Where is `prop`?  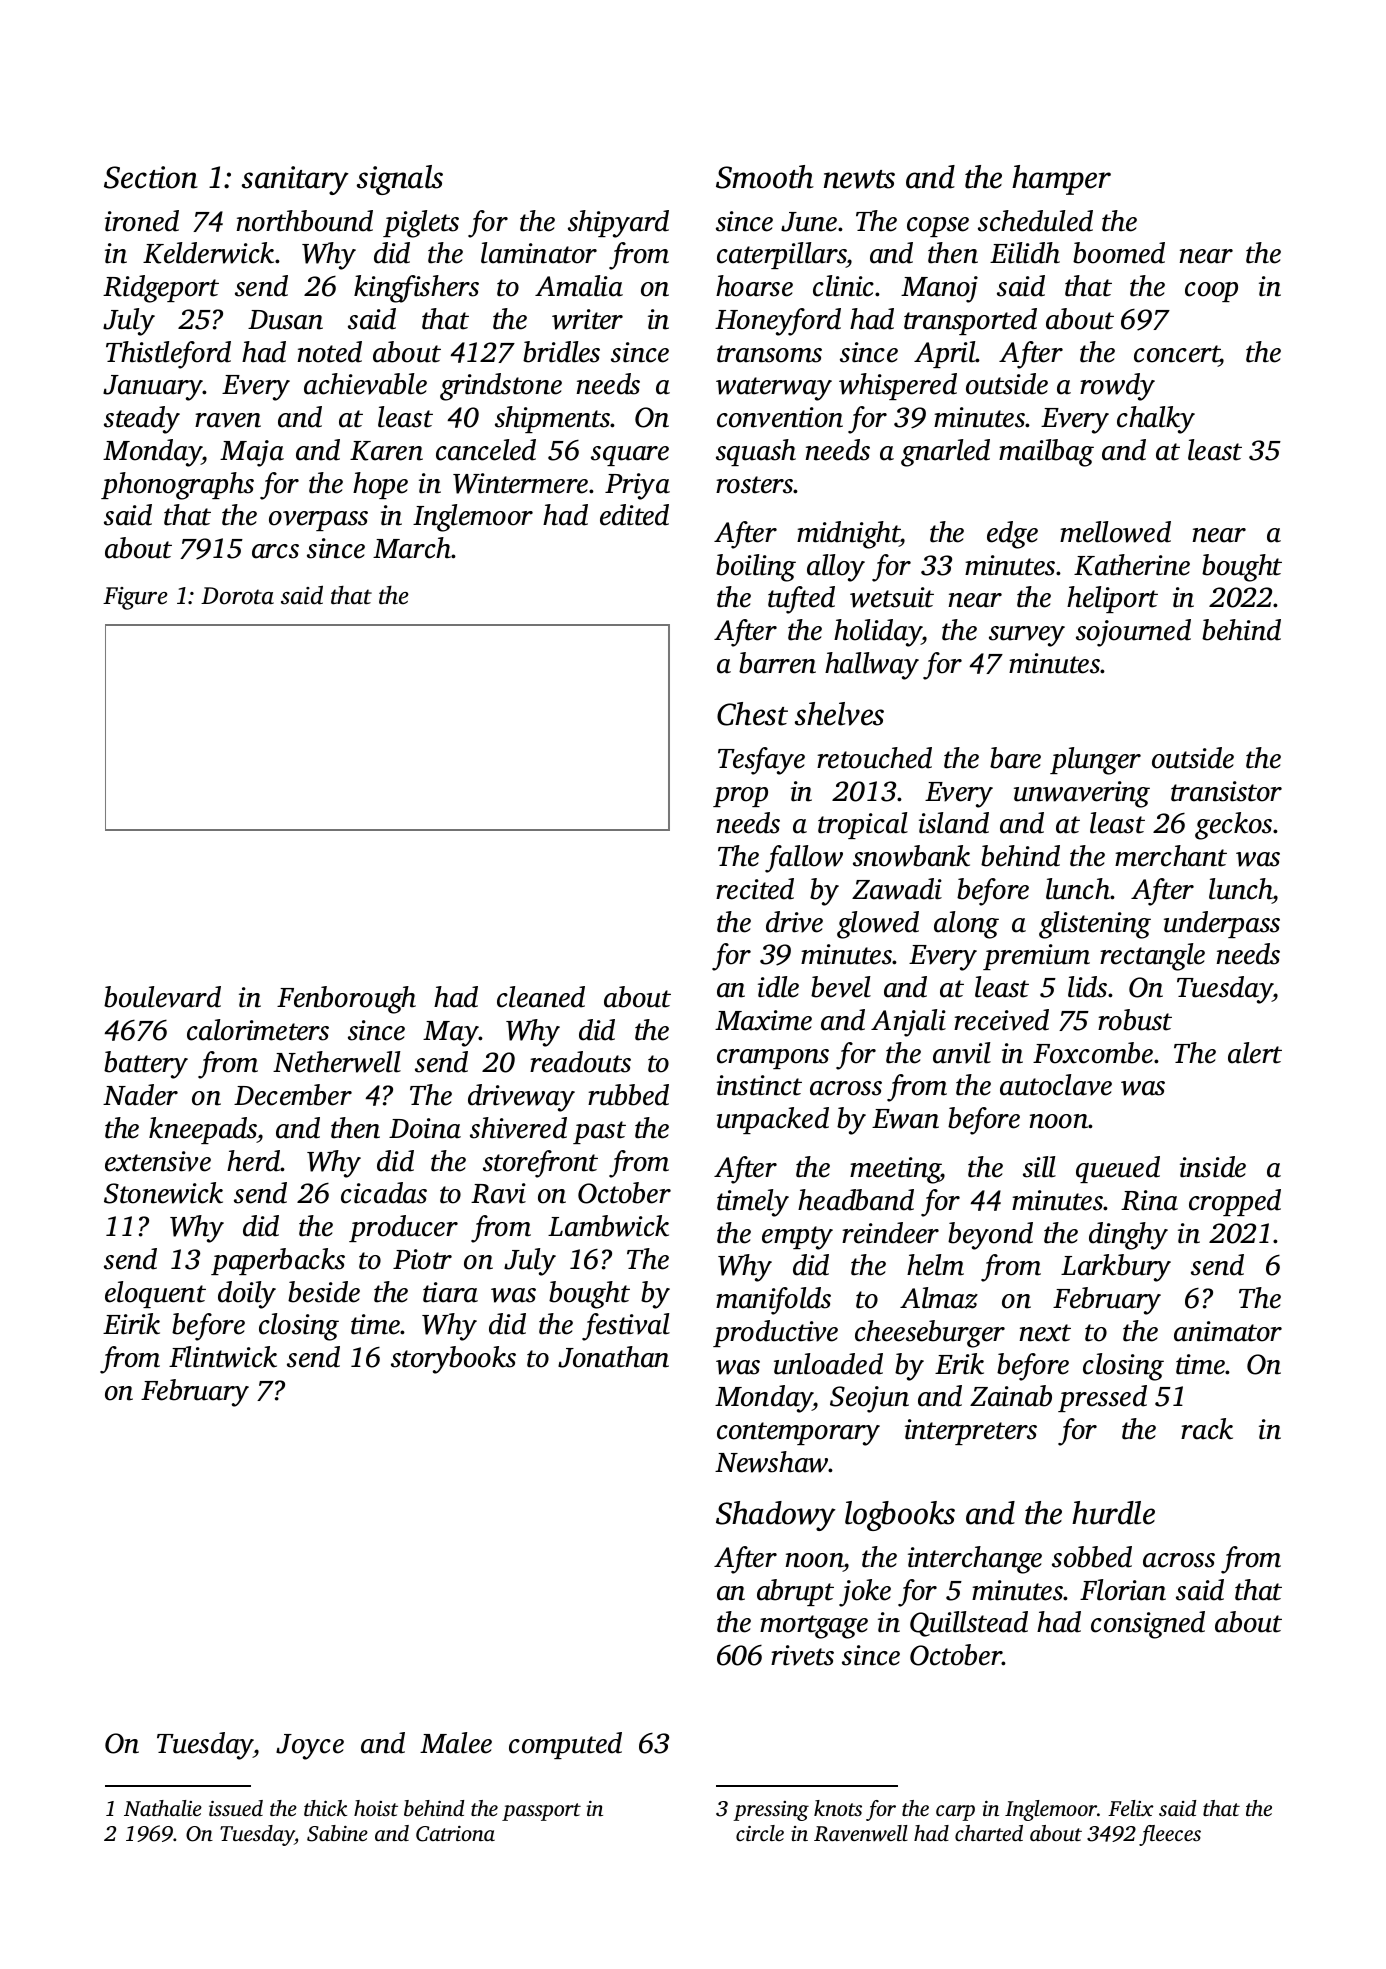 prop is located at coordinates (740, 797).
